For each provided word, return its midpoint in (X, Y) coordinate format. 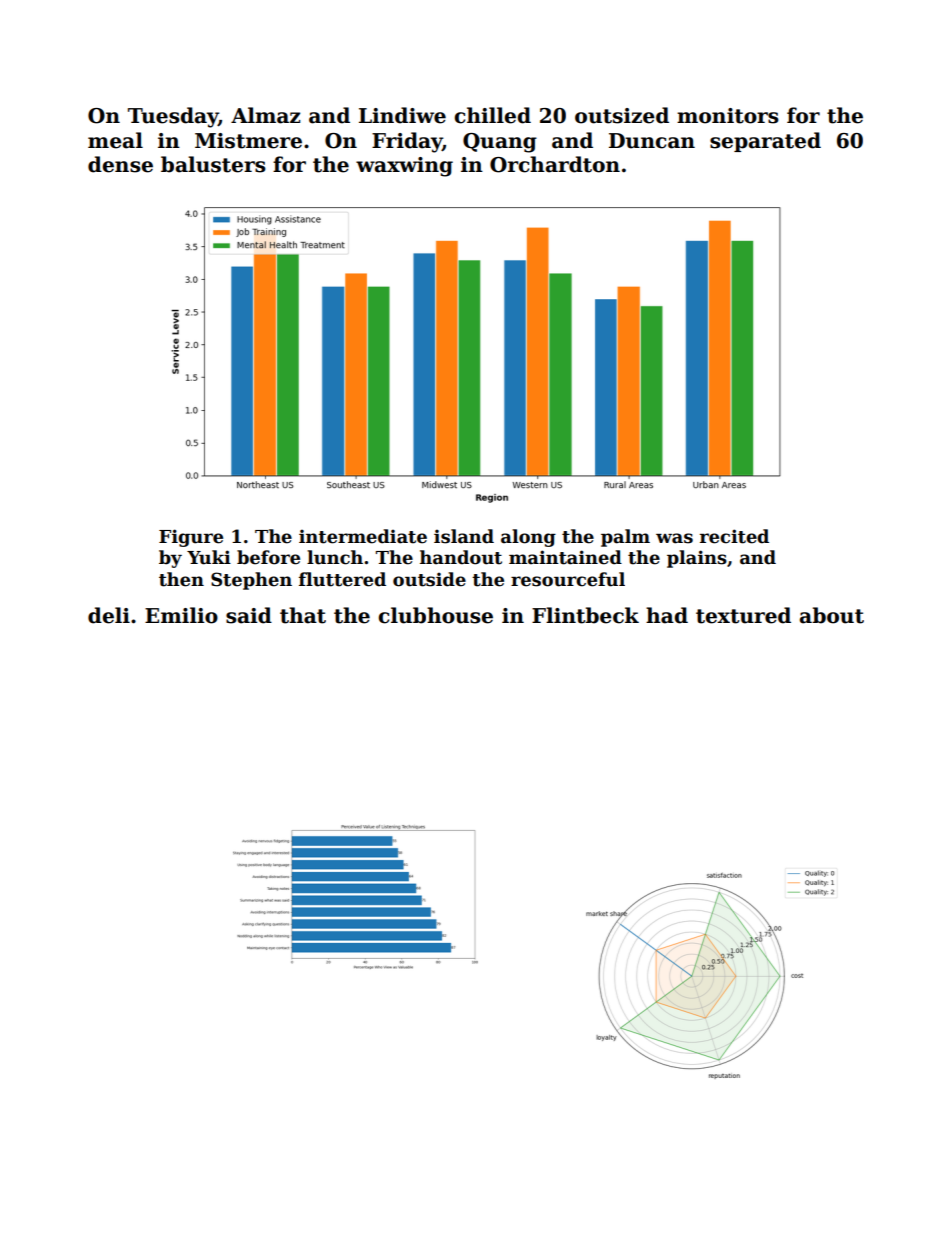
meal (115, 140)
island (464, 536)
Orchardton (555, 164)
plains (697, 559)
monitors (728, 116)
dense (120, 164)
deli (109, 615)
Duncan (652, 141)
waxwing (404, 167)
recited (734, 536)
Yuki (209, 557)
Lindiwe (402, 115)
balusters (213, 164)
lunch (335, 557)
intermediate (363, 536)
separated (765, 142)
